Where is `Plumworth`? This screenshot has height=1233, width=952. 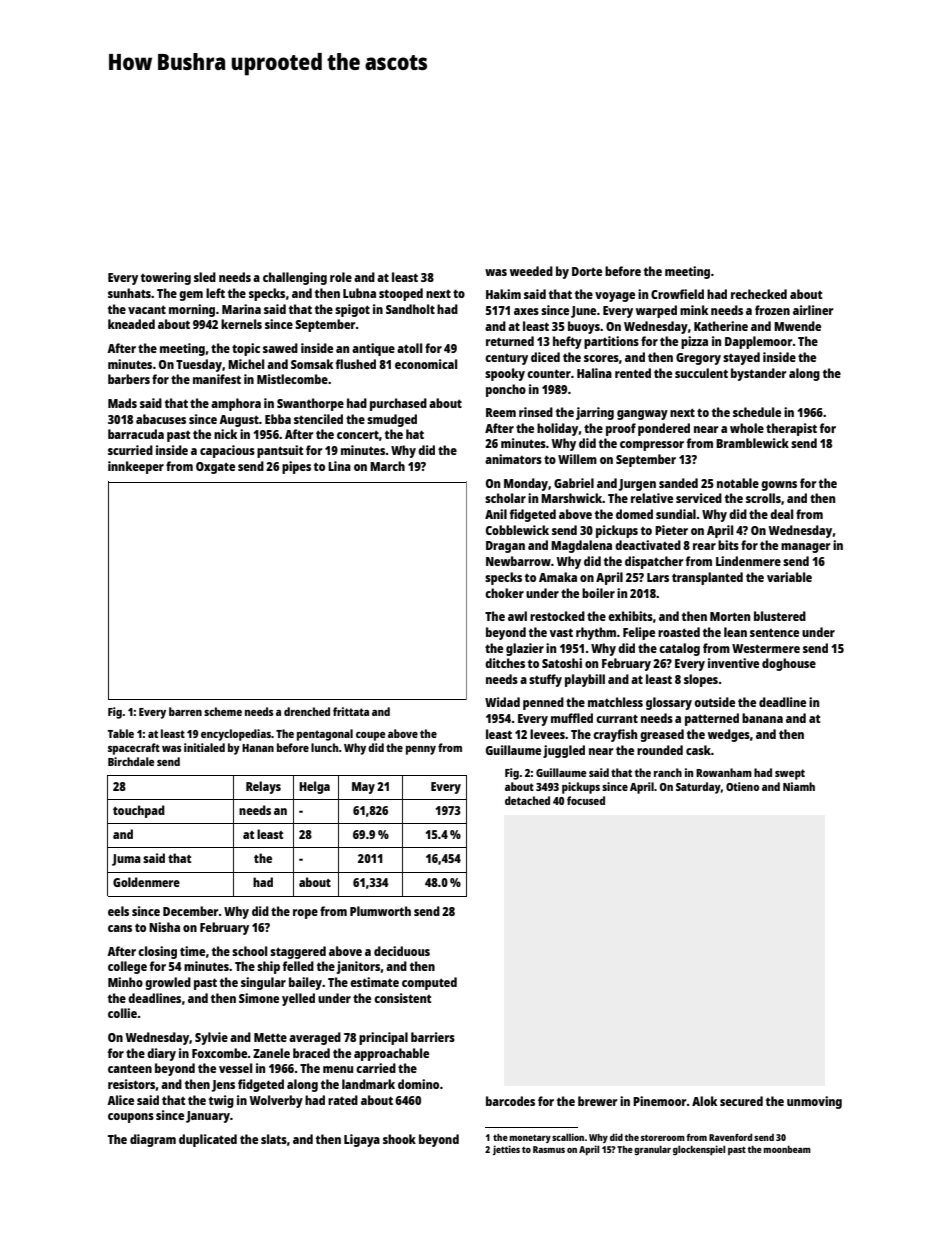 Plumworth is located at coordinates (380, 911).
